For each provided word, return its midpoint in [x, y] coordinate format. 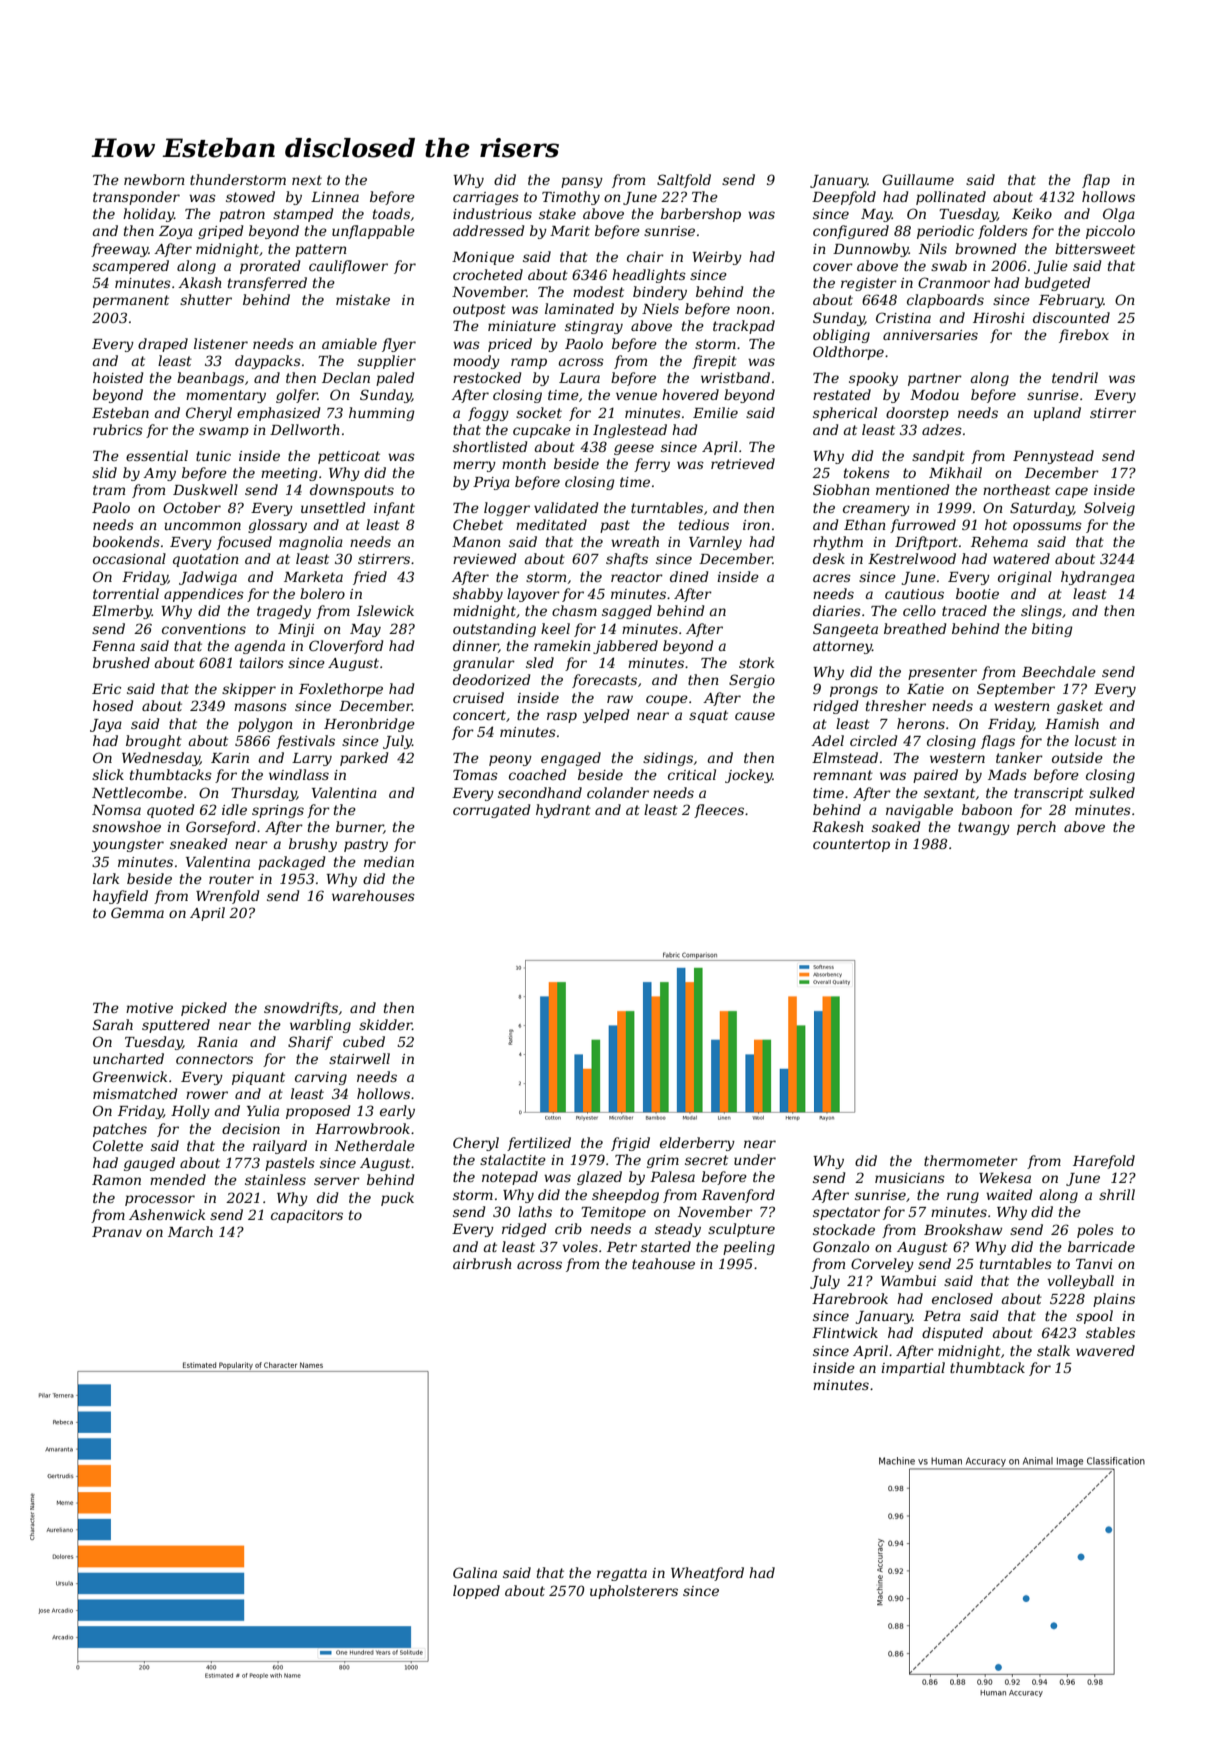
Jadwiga [208, 578]
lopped [476, 1592]
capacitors [307, 1216]
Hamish [1072, 723]
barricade [1101, 1246]
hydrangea [1098, 578]
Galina [475, 1572]
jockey [749, 776]
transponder [136, 198]
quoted [170, 811]
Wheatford [707, 1574]
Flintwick [845, 1332]
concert [479, 715]
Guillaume [918, 179]
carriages [486, 198]
